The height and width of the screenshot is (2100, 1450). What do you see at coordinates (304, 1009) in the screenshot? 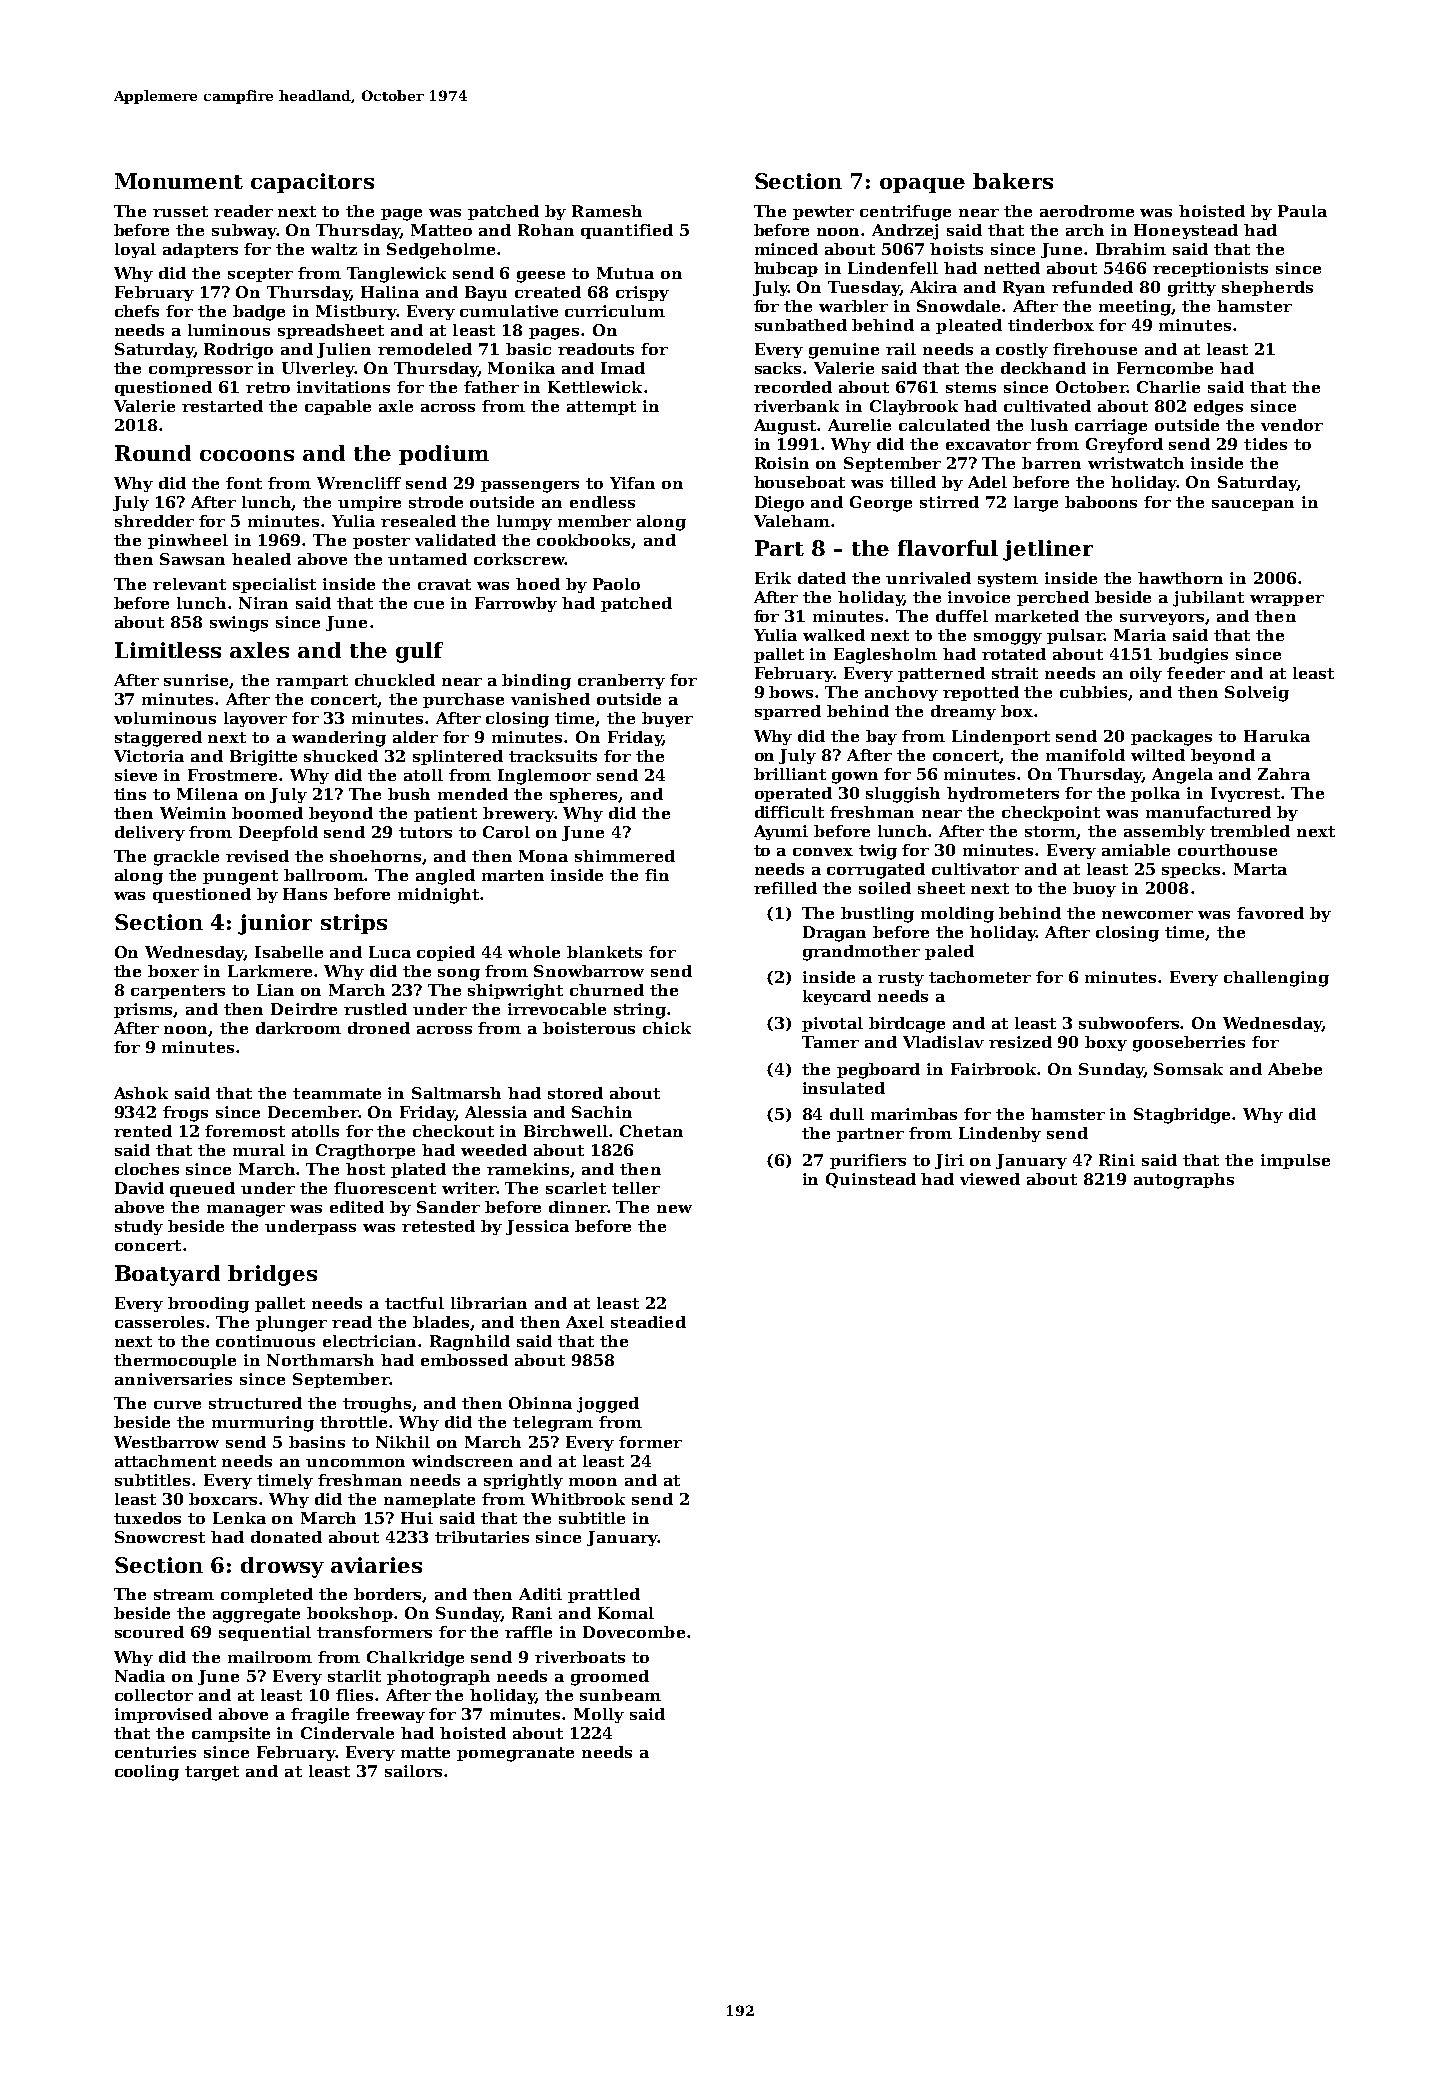
I see `Deirdre` at bounding box center [304, 1009].
